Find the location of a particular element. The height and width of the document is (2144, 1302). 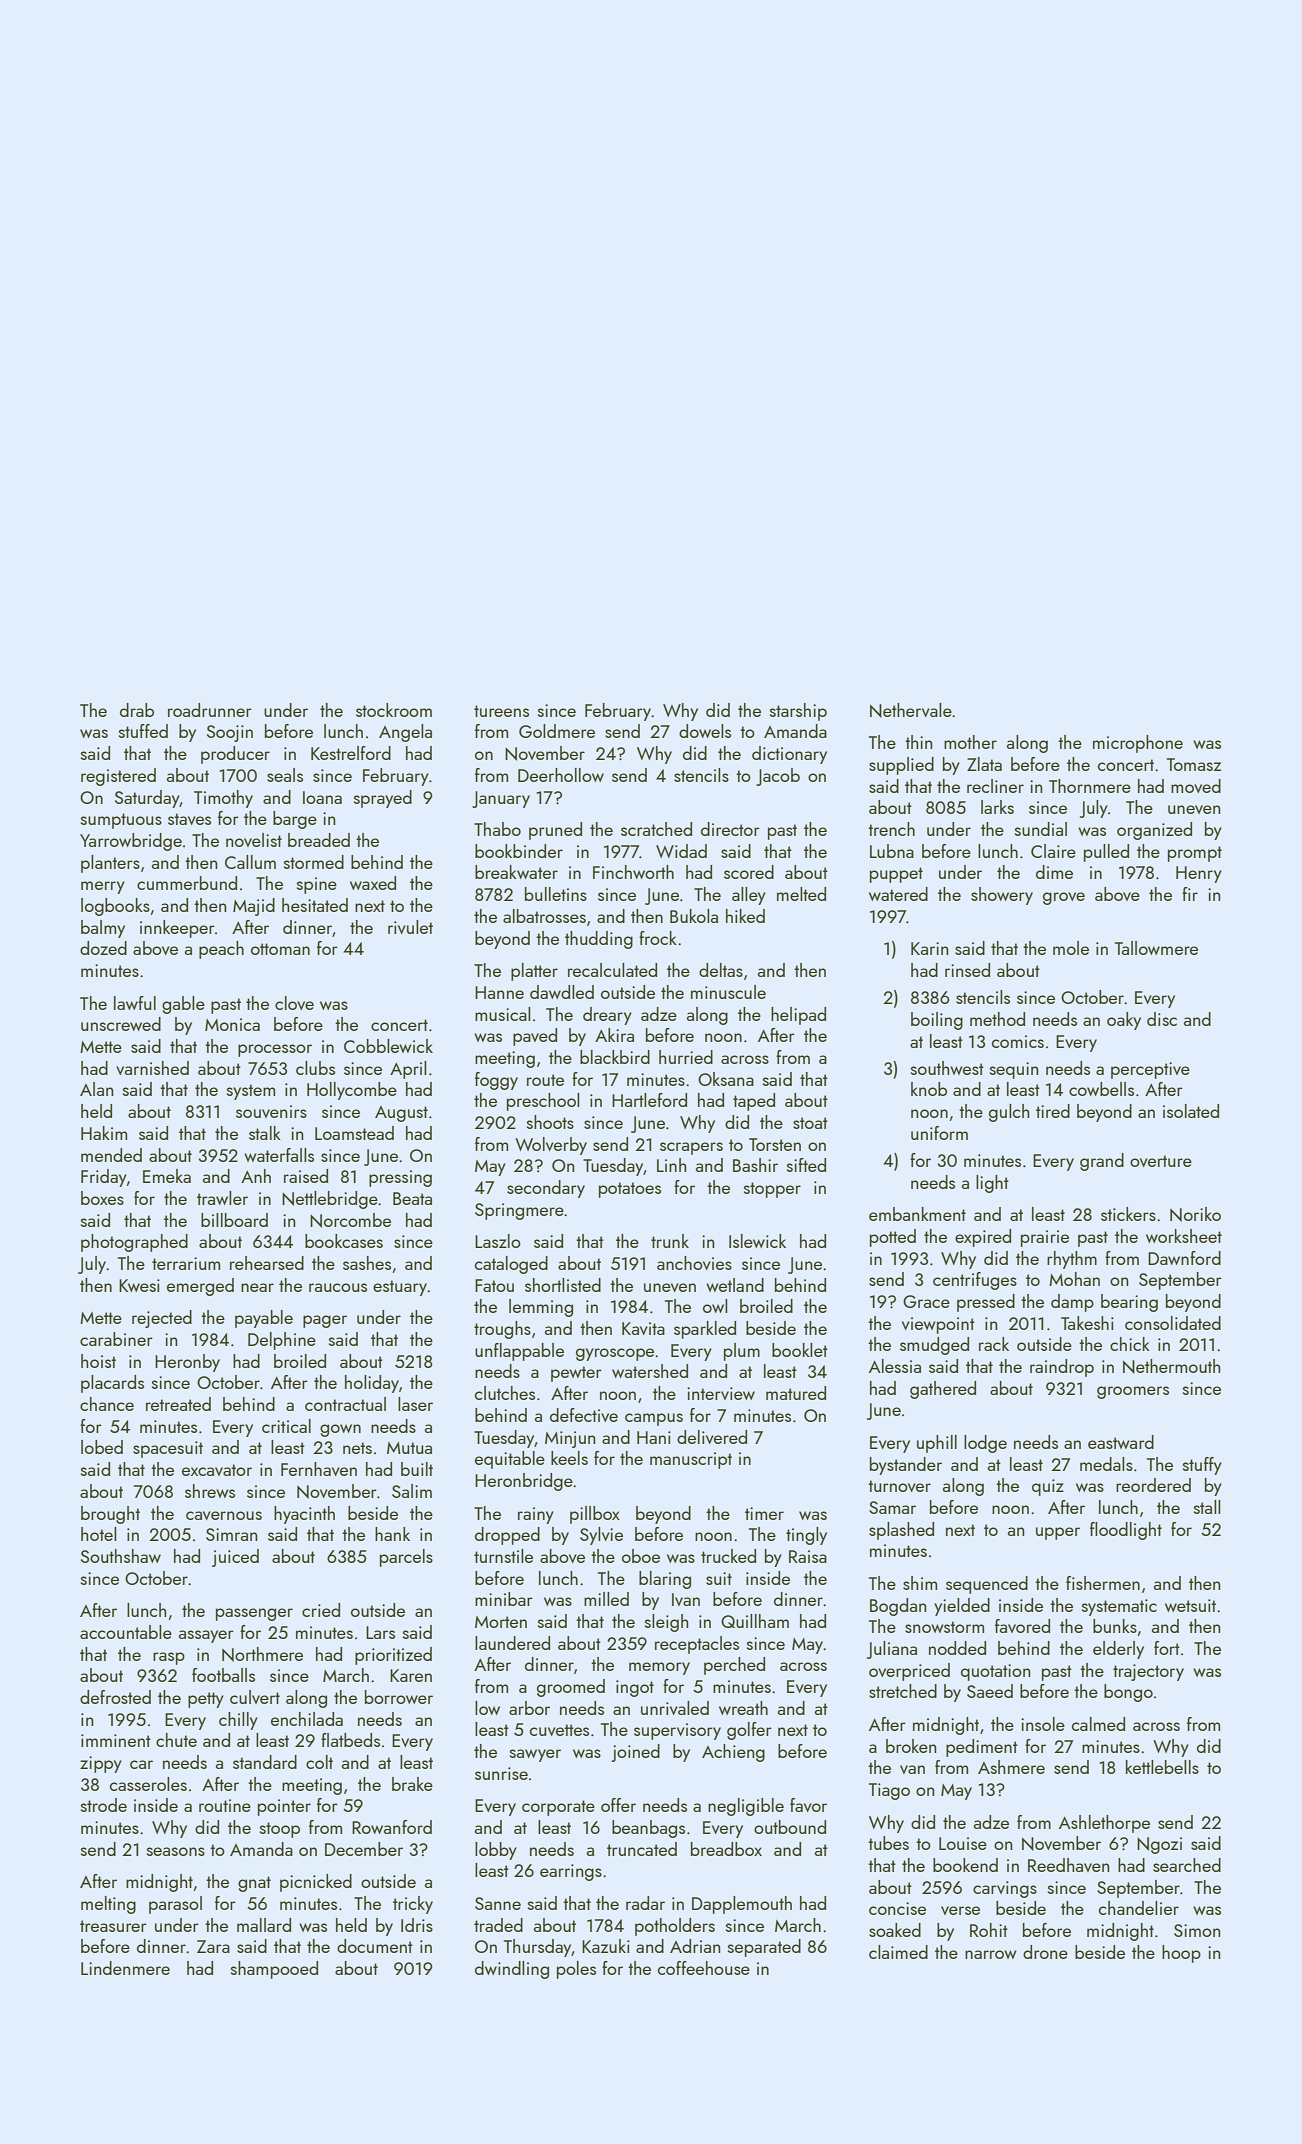

stuffy is located at coordinates (1202, 1466).
